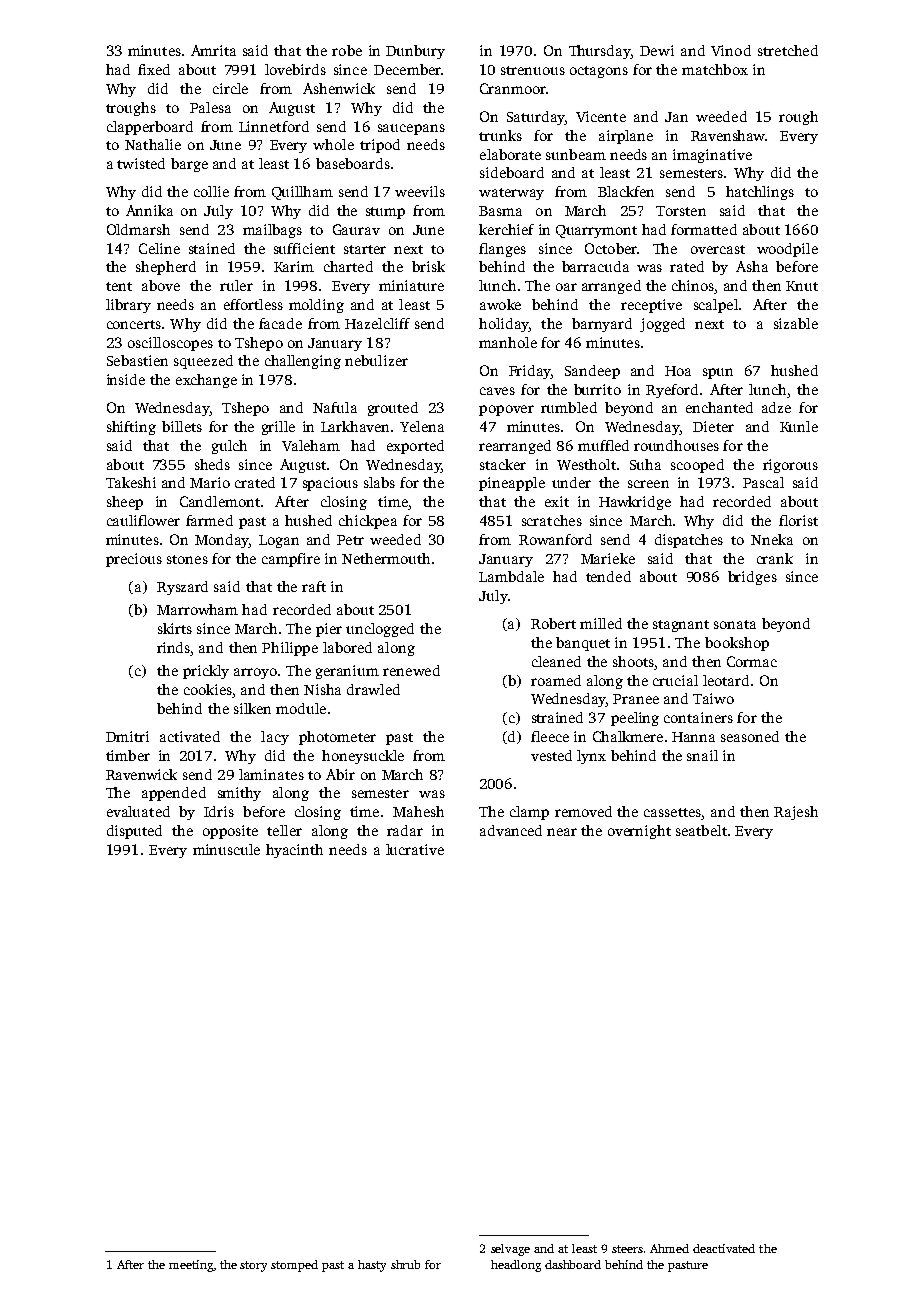 Image resolution: width=924 pixels, height=1308 pixels. What do you see at coordinates (512, 484) in the screenshot?
I see `pineapple` at bounding box center [512, 484].
